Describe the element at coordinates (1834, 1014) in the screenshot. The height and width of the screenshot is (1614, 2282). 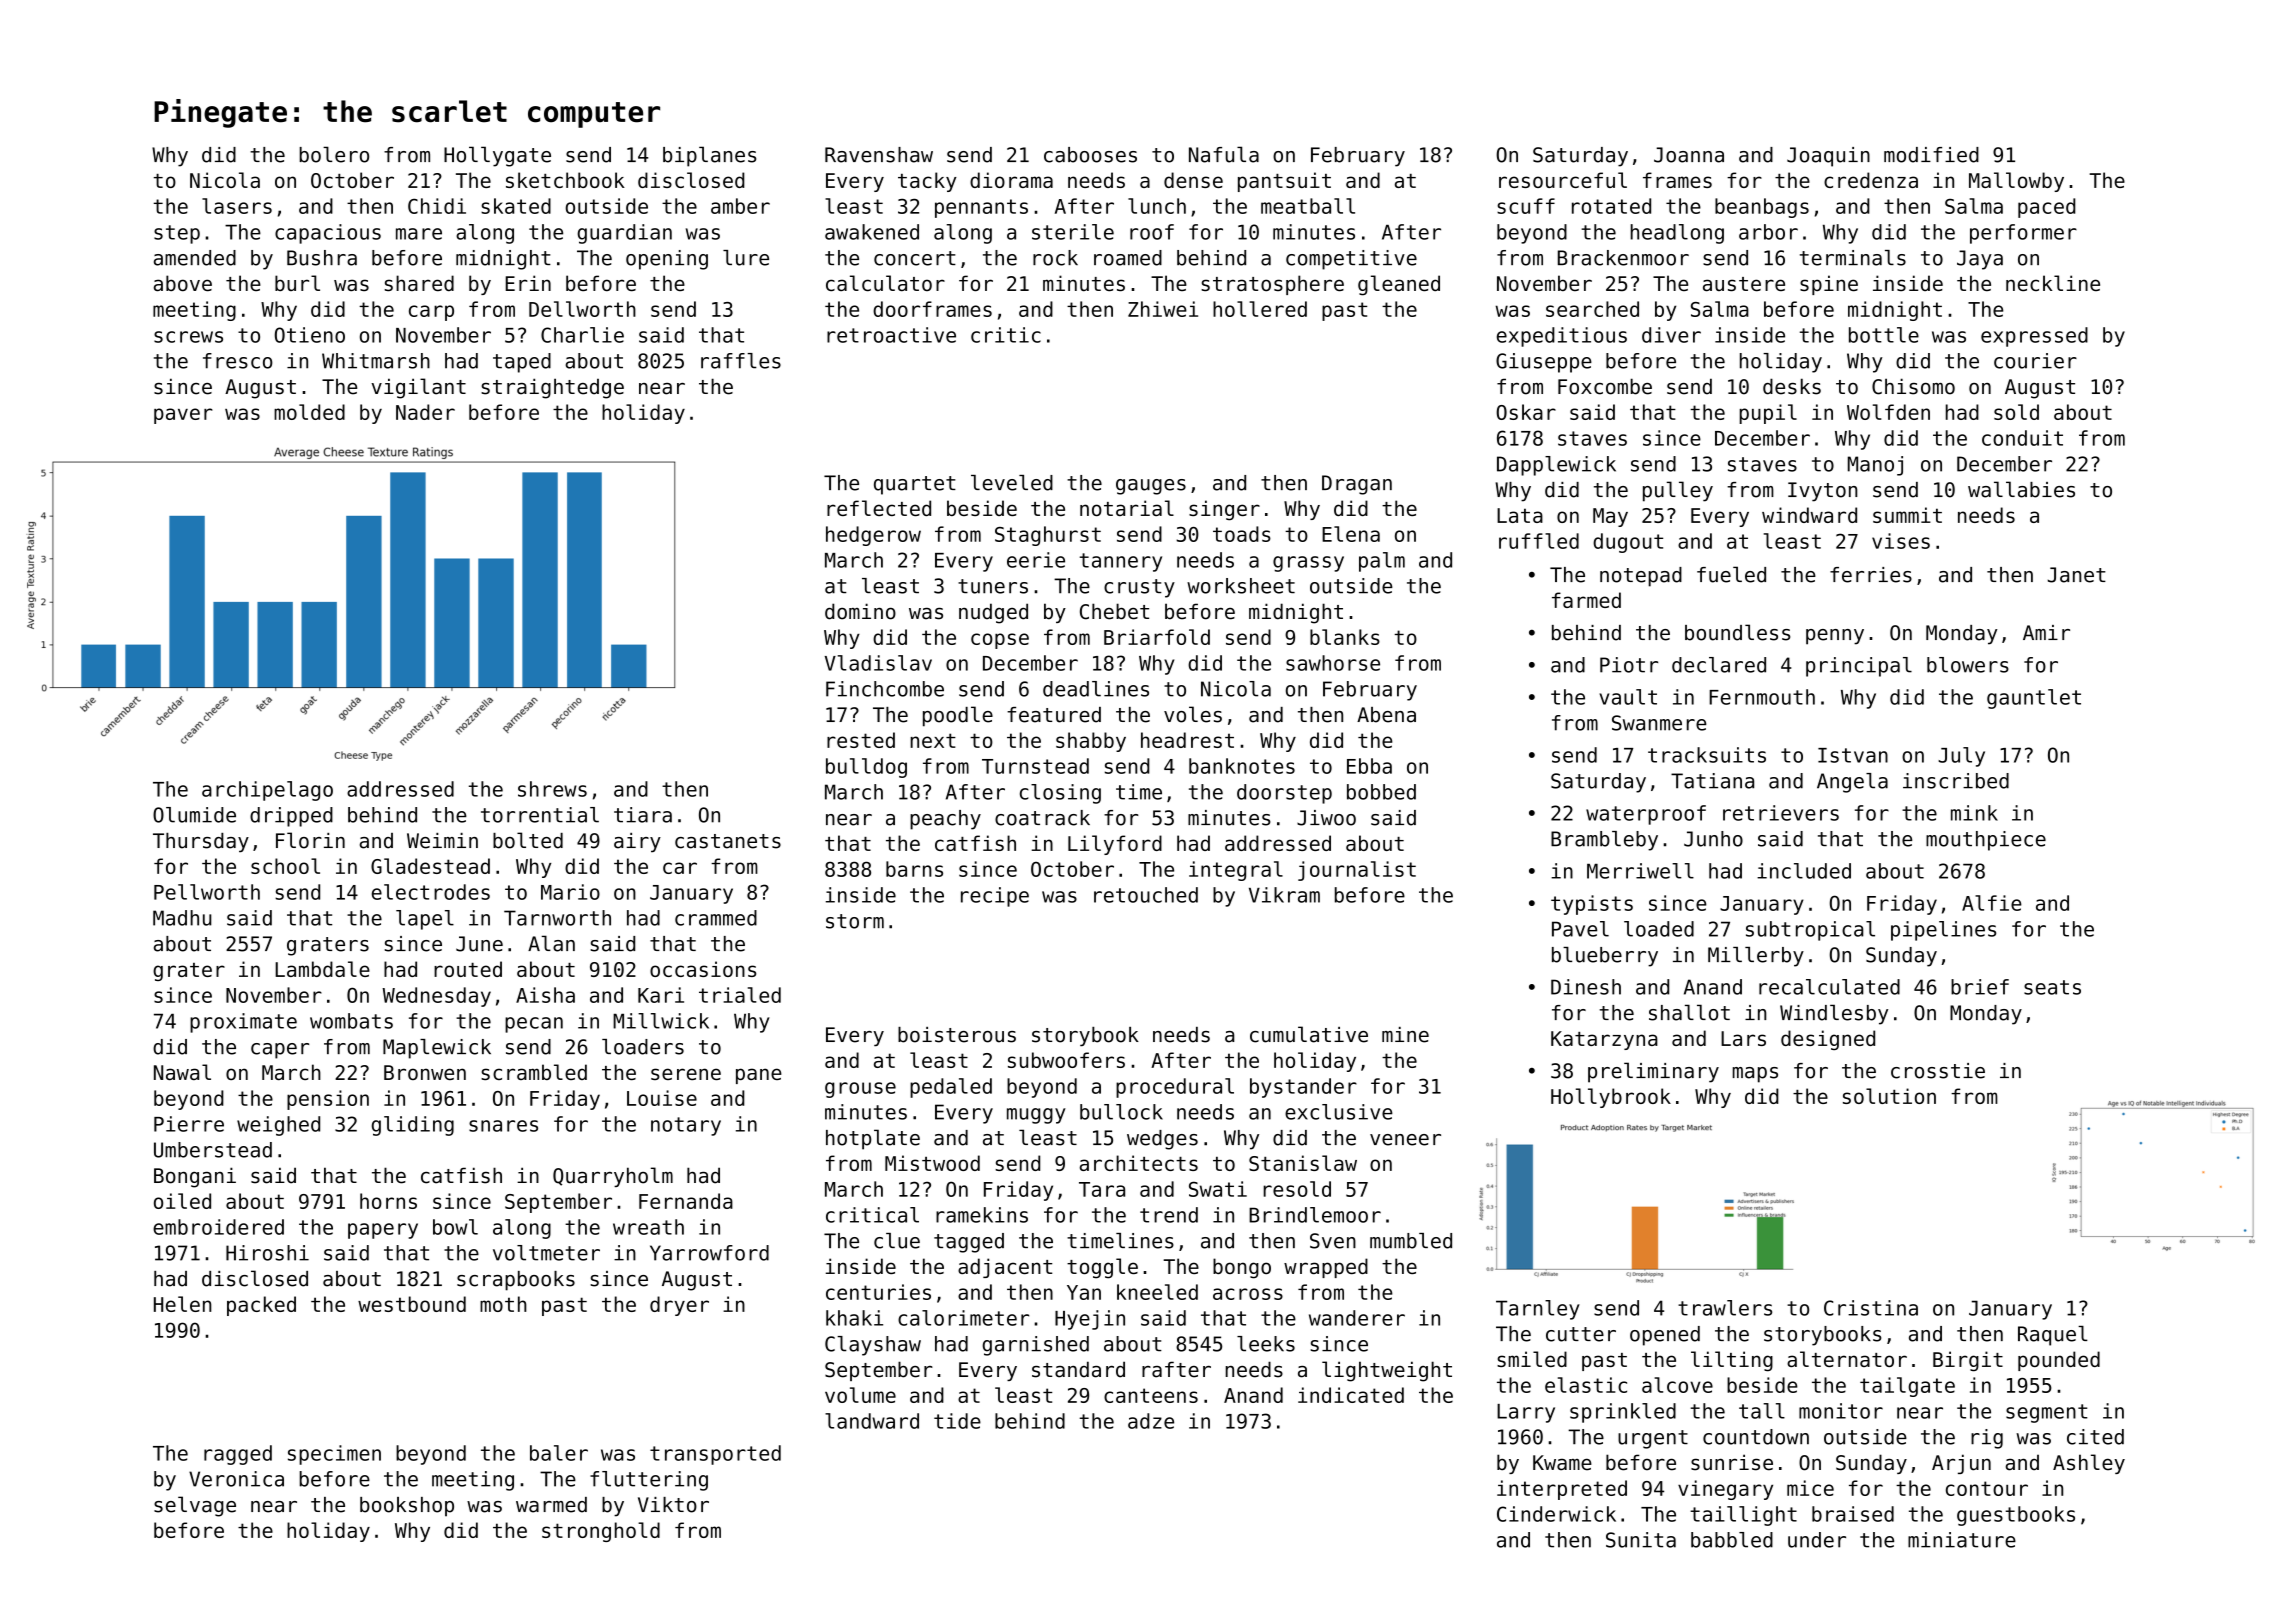
I see `Windlesby` at that location.
